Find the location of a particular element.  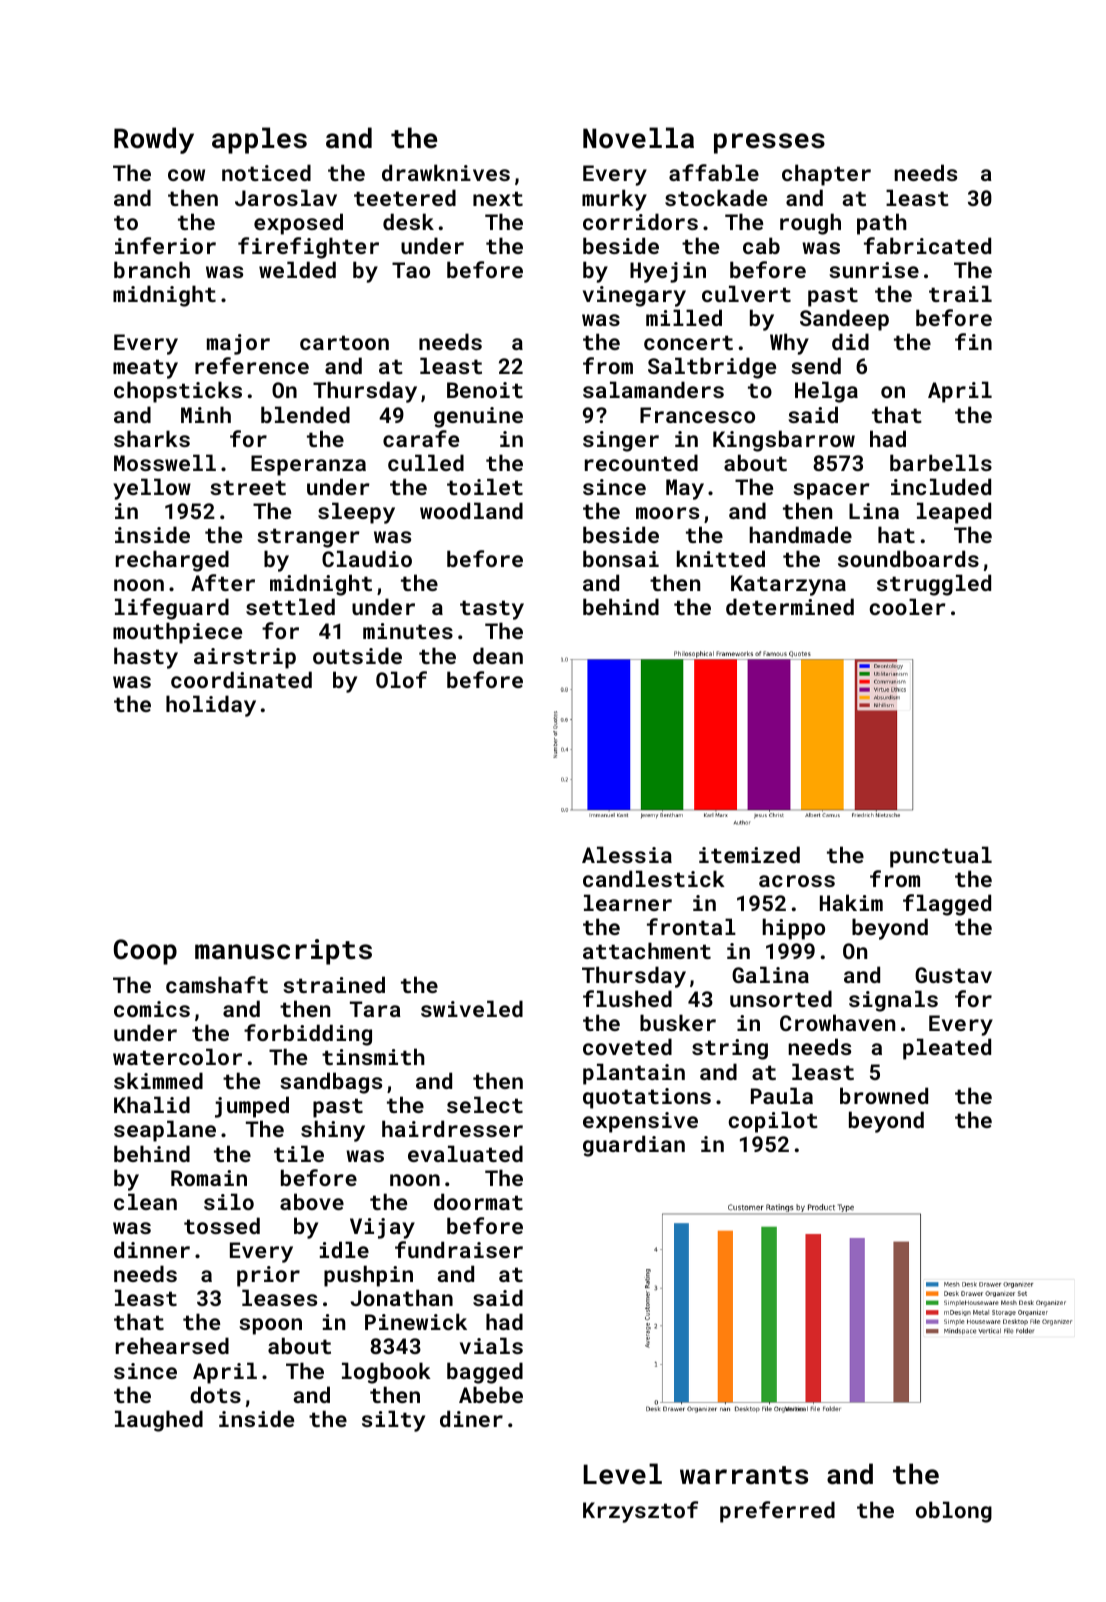

unsorted is located at coordinates (781, 998).
